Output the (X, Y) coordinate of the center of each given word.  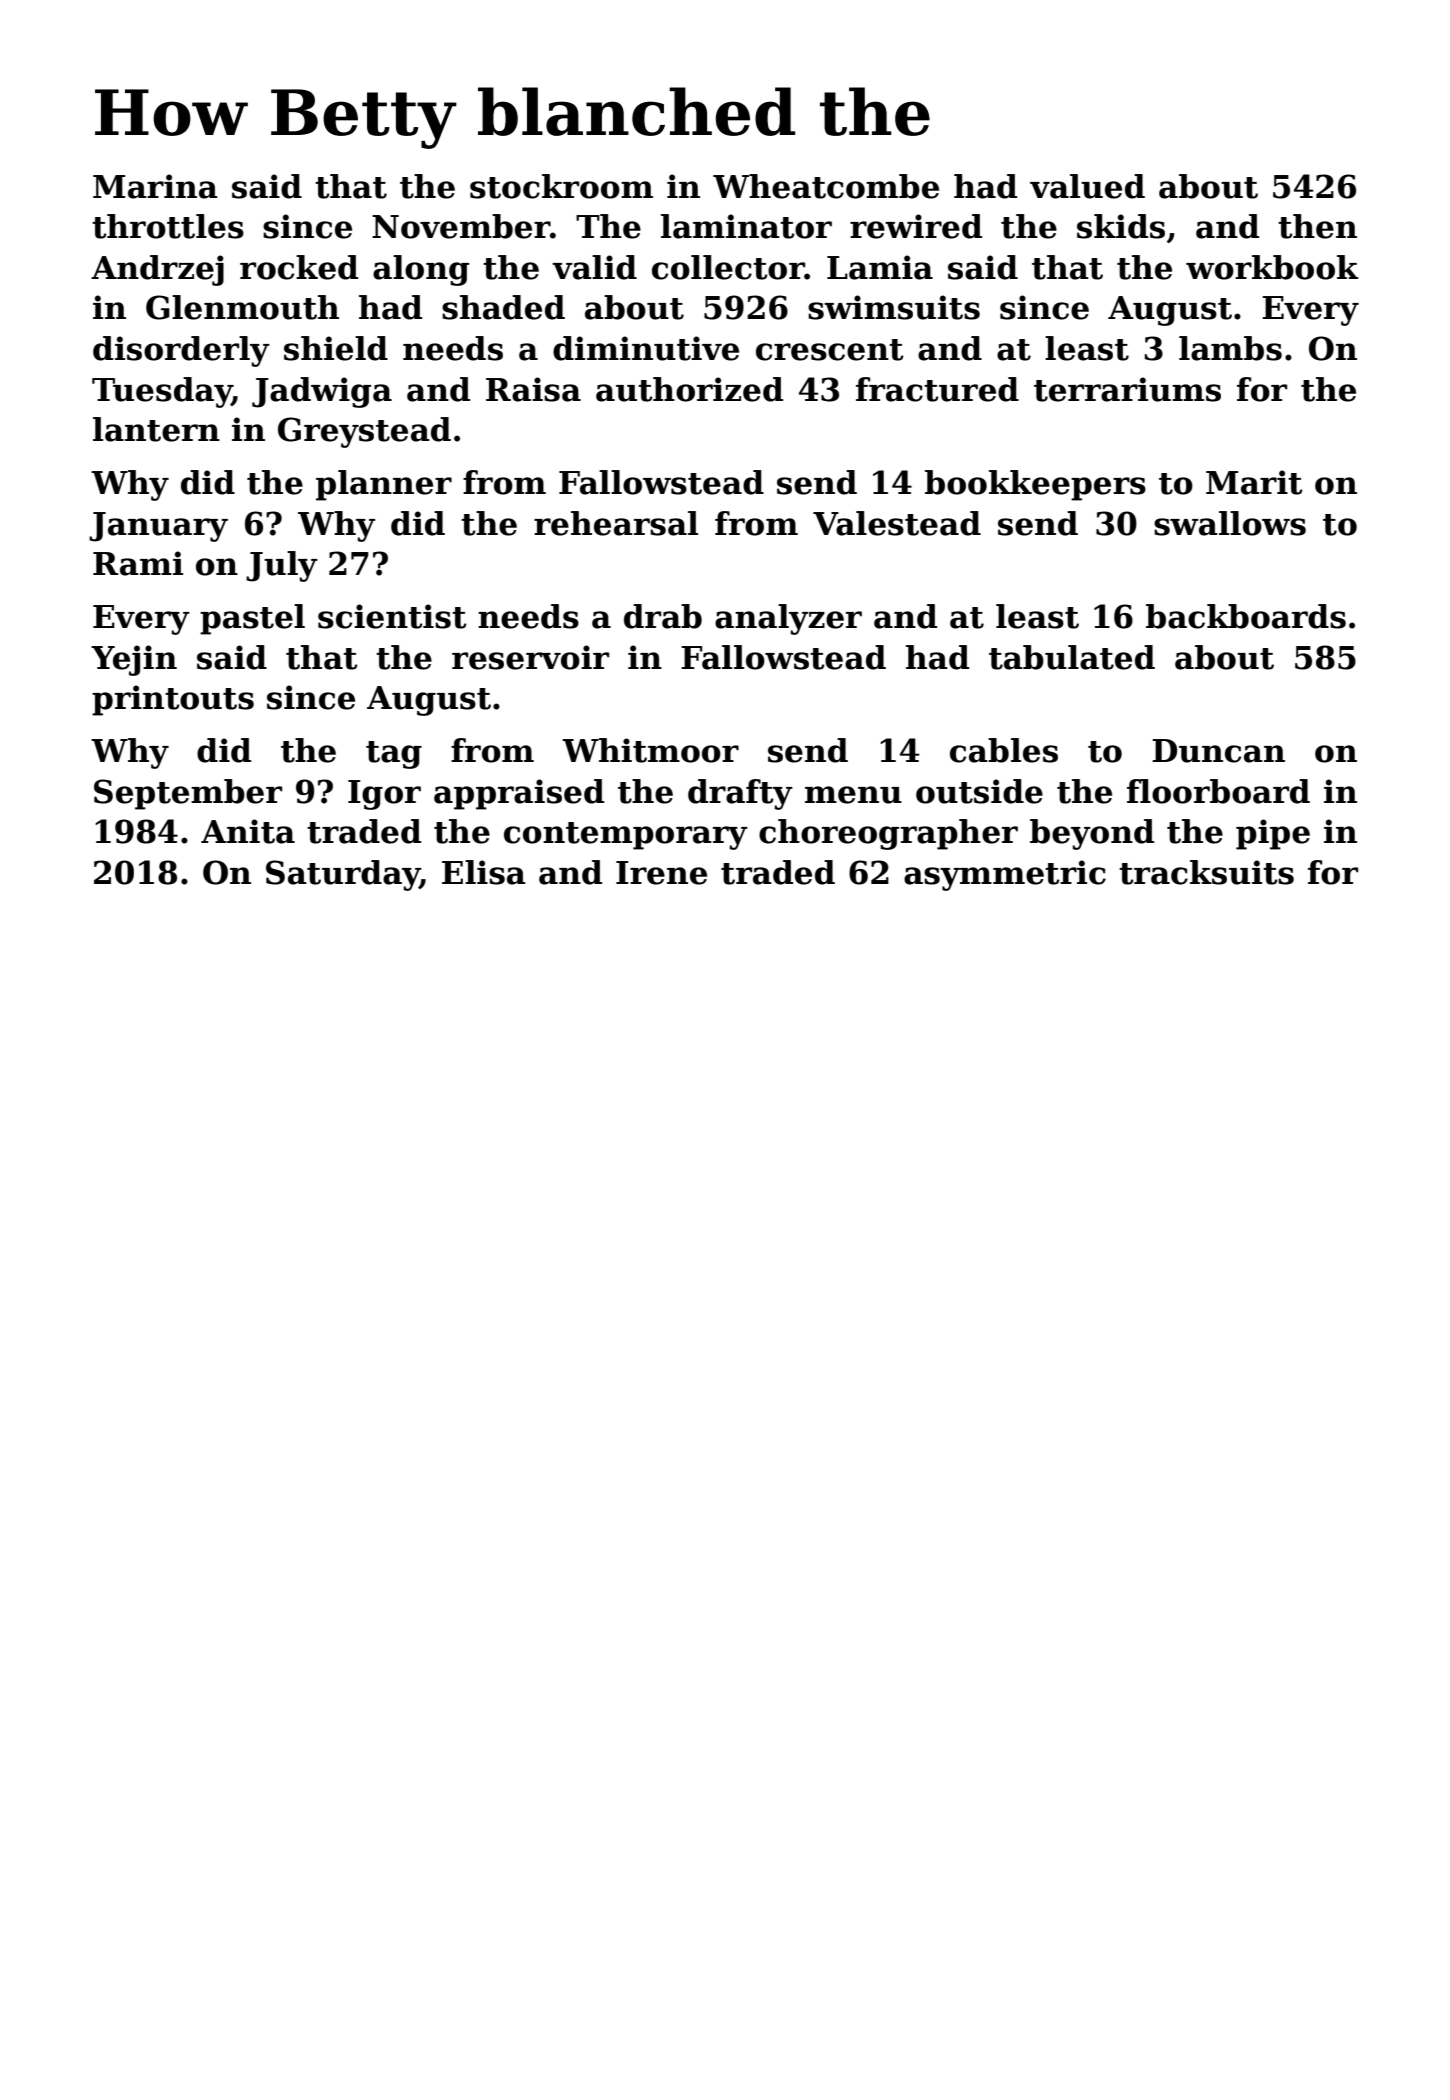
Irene (661, 873)
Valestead (897, 523)
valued (1087, 186)
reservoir (530, 657)
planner (384, 485)
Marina (155, 186)
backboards (1246, 616)
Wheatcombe (826, 186)
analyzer (788, 619)
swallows (1230, 523)
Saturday (343, 875)
